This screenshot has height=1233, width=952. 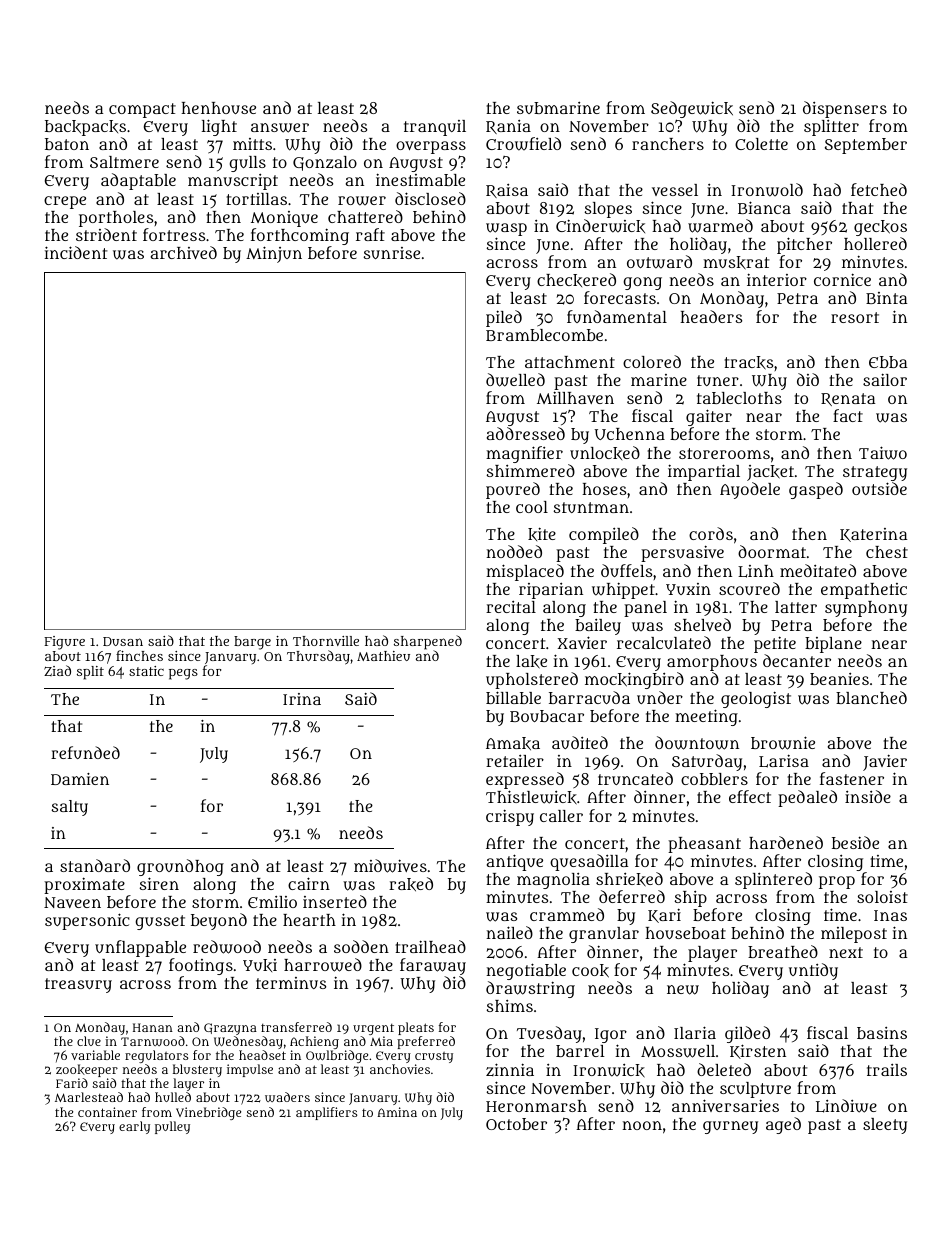 I want to click on fortress, so click(x=174, y=234).
